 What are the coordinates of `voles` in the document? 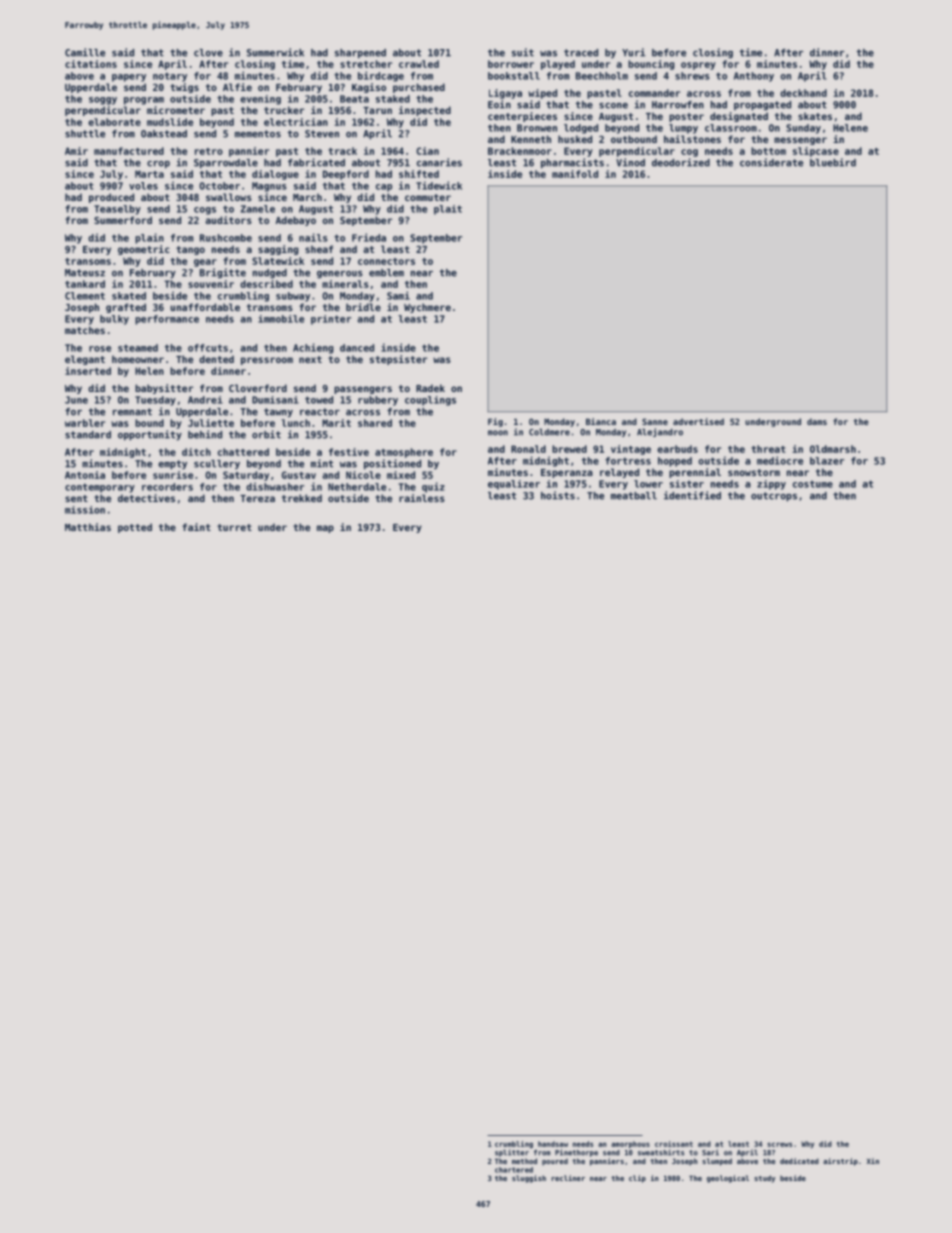 It's located at (143, 186).
